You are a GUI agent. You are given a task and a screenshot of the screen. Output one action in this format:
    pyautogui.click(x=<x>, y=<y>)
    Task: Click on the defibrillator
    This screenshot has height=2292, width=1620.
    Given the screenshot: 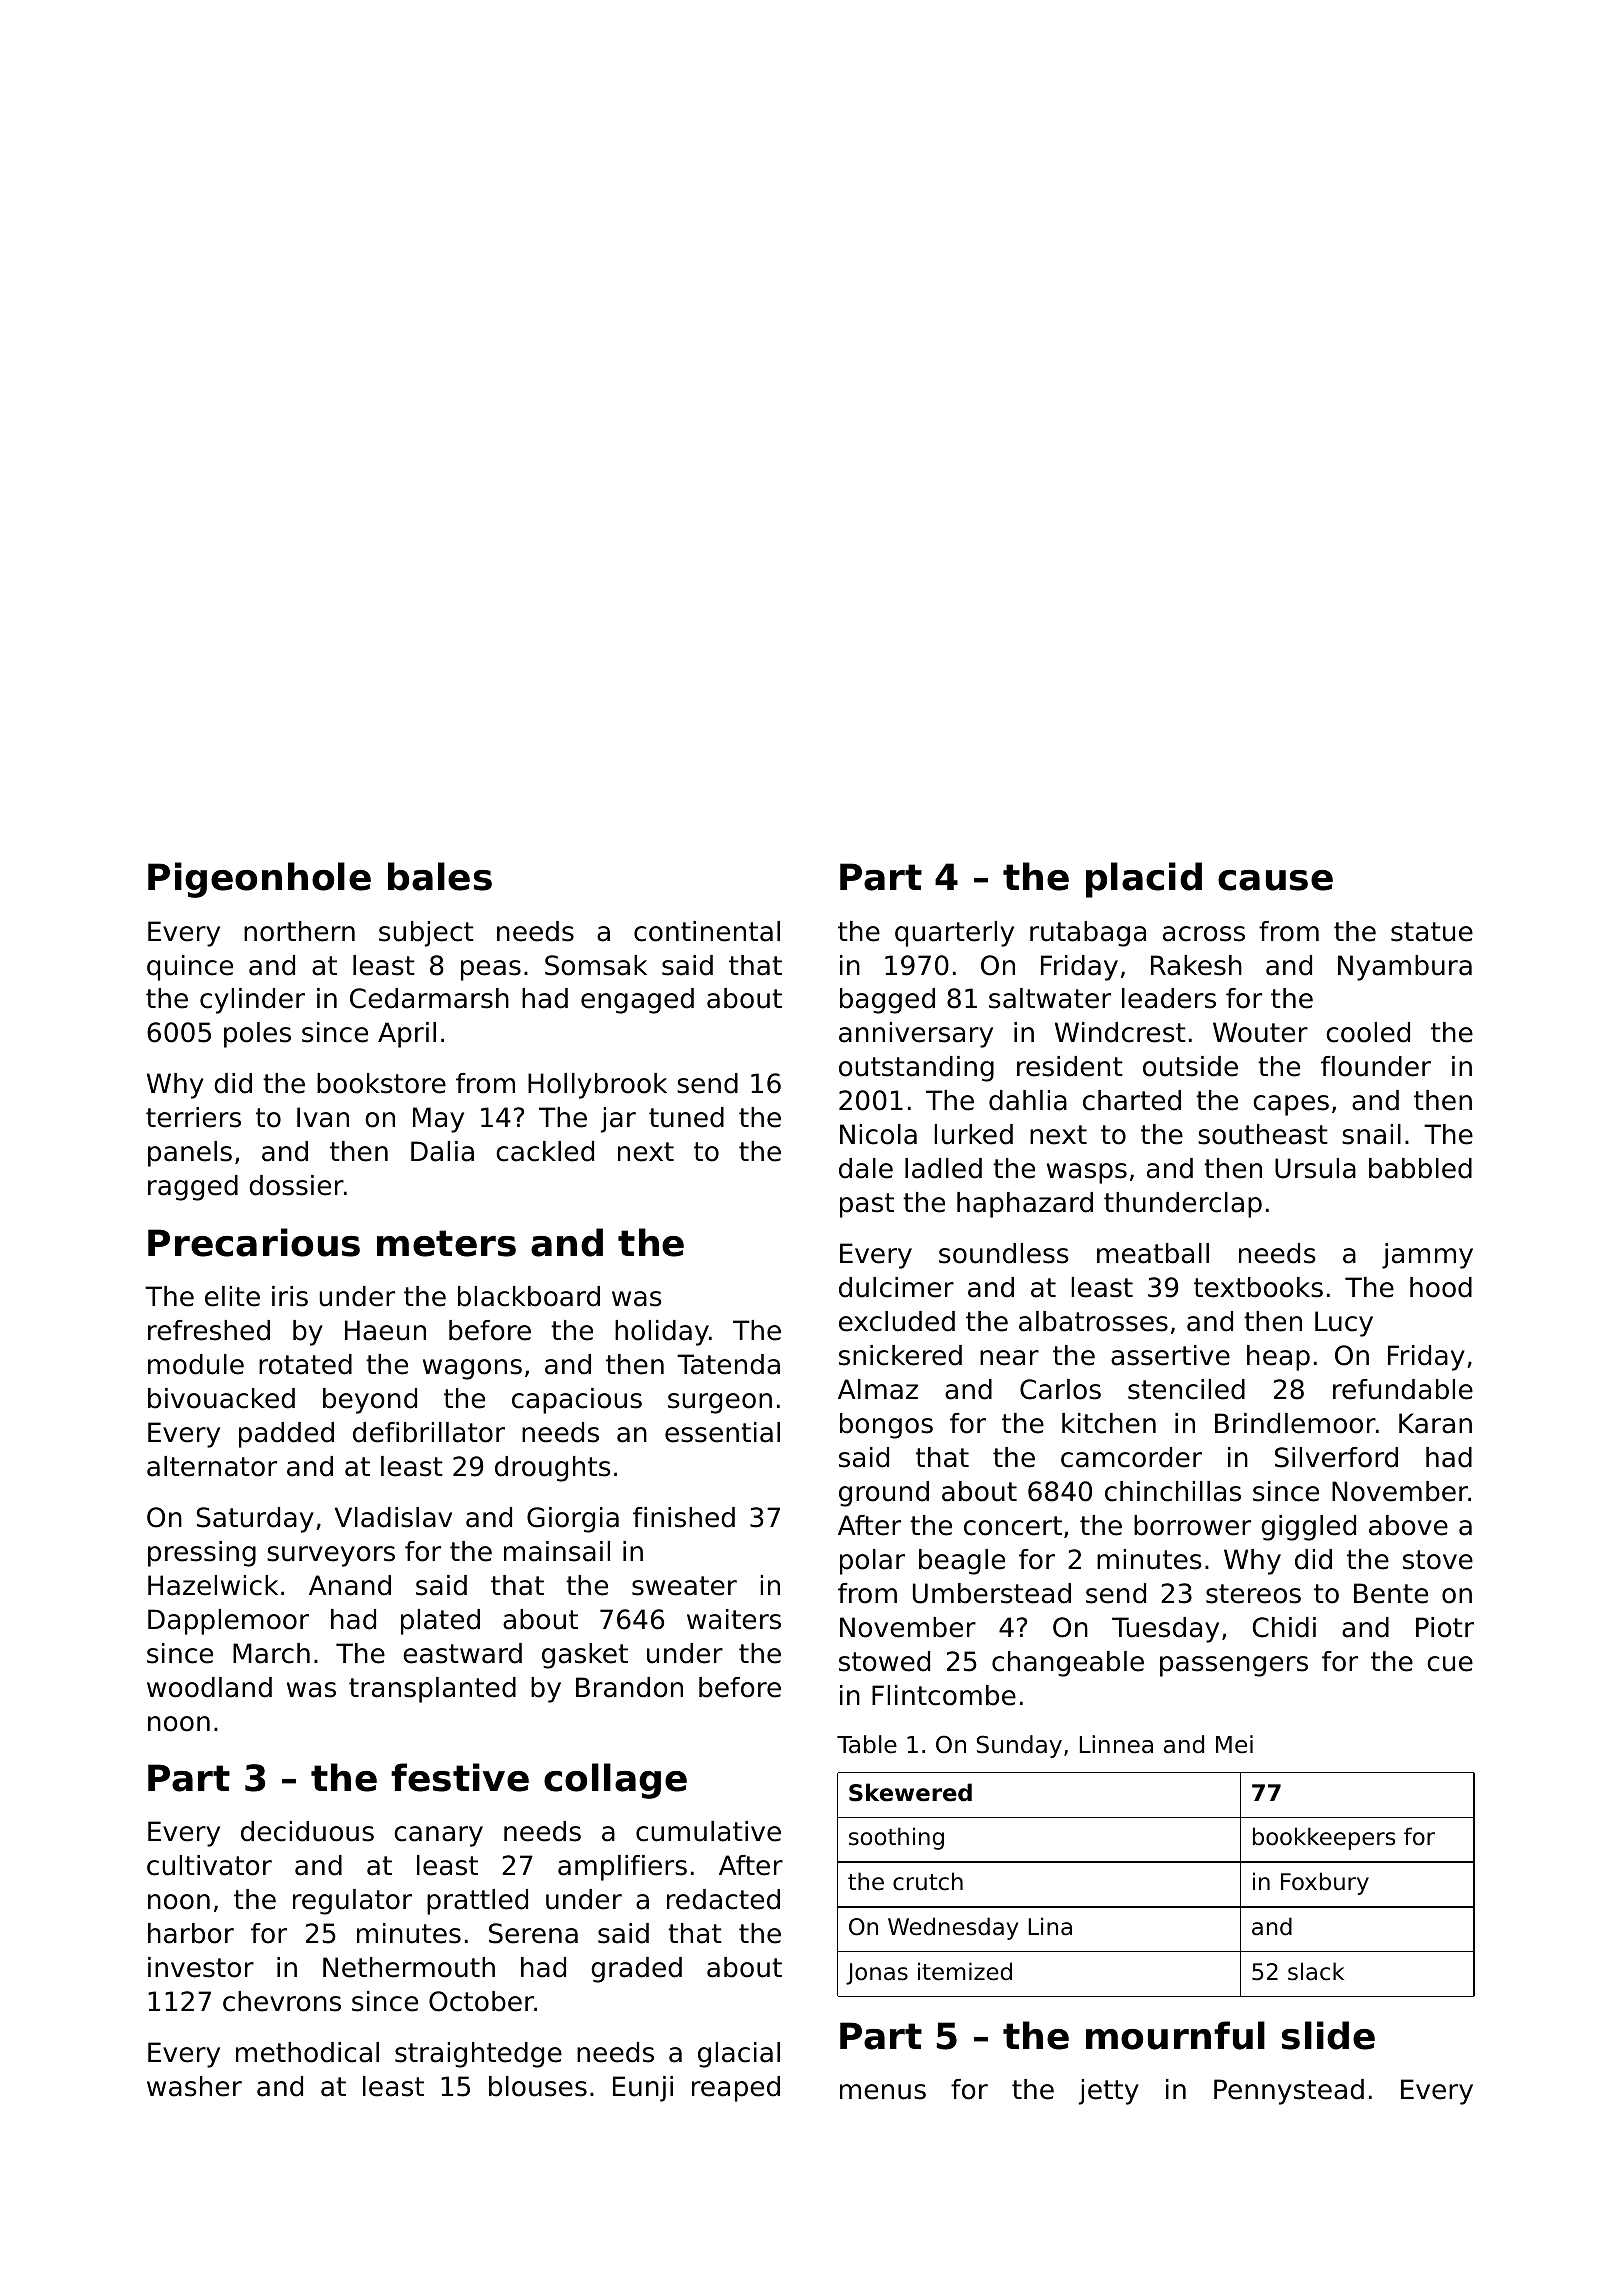 What is the action you would take?
    pyautogui.click(x=429, y=1432)
